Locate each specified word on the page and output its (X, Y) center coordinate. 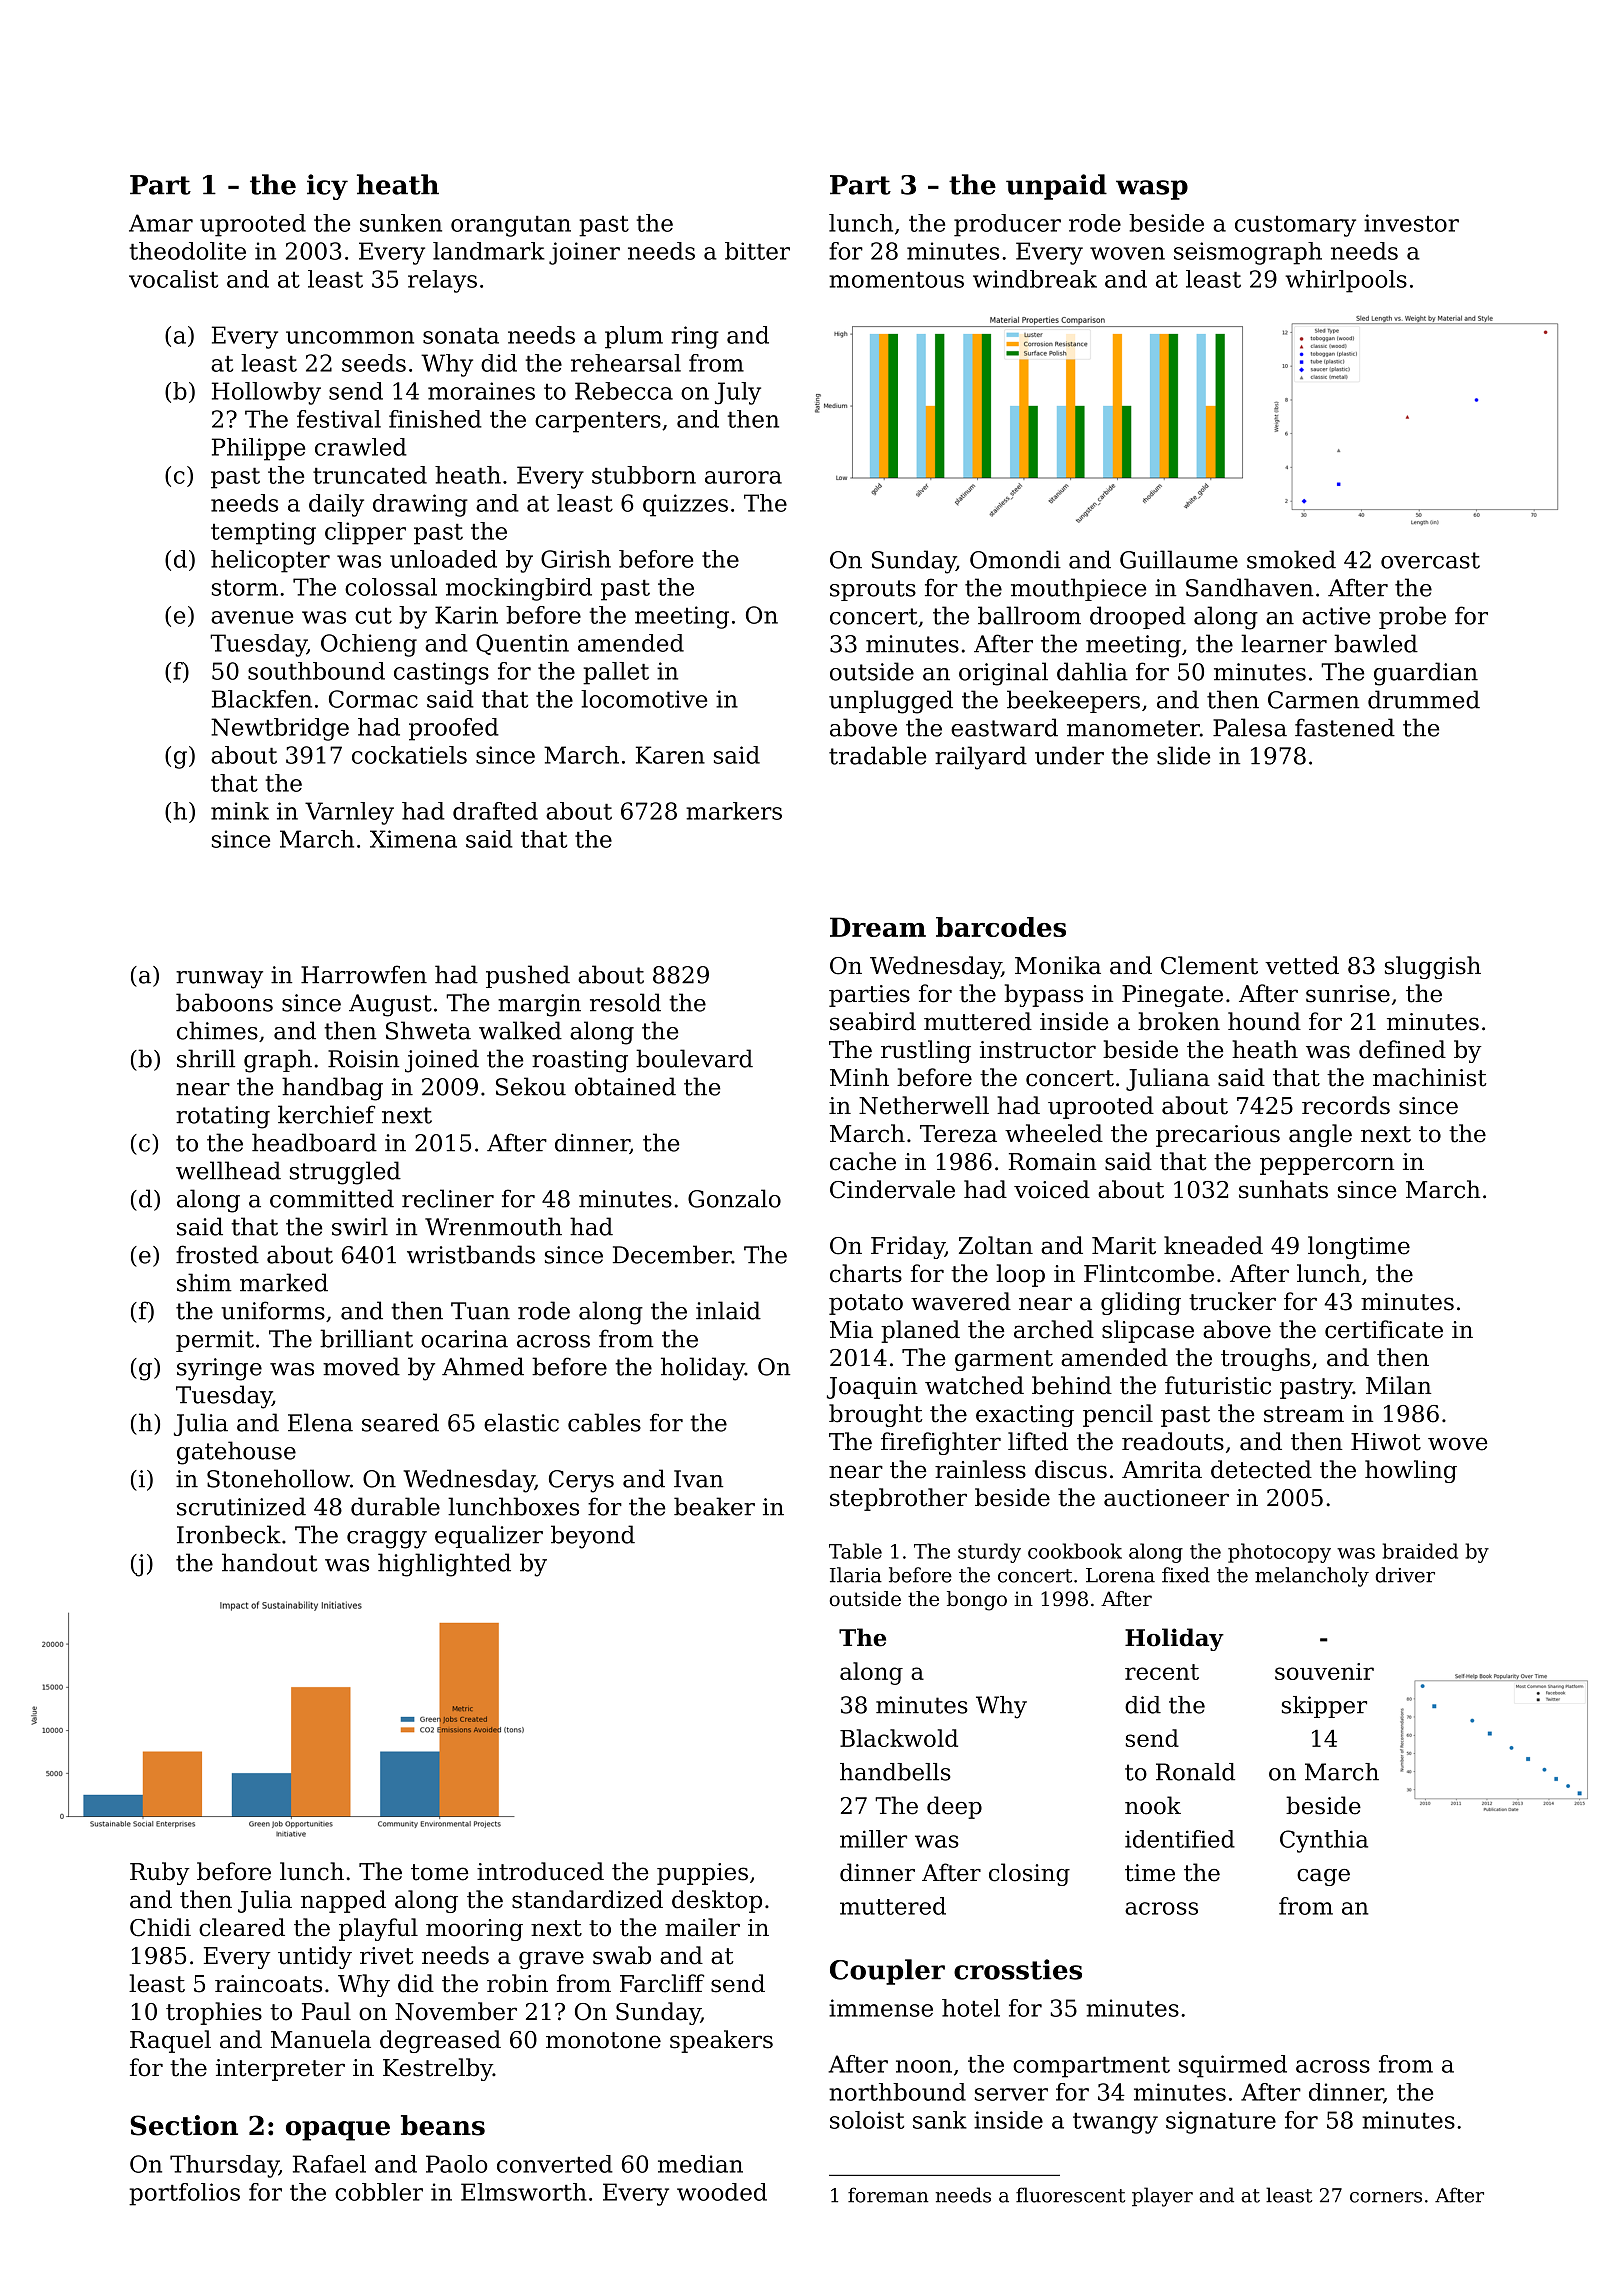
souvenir (1324, 1671)
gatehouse (236, 1453)
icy (327, 187)
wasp (1152, 190)
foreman (888, 2195)
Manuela (321, 2039)
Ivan (698, 1479)
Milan (1399, 1385)
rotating (223, 1117)
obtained (625, 1086)
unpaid (1056, 187)
